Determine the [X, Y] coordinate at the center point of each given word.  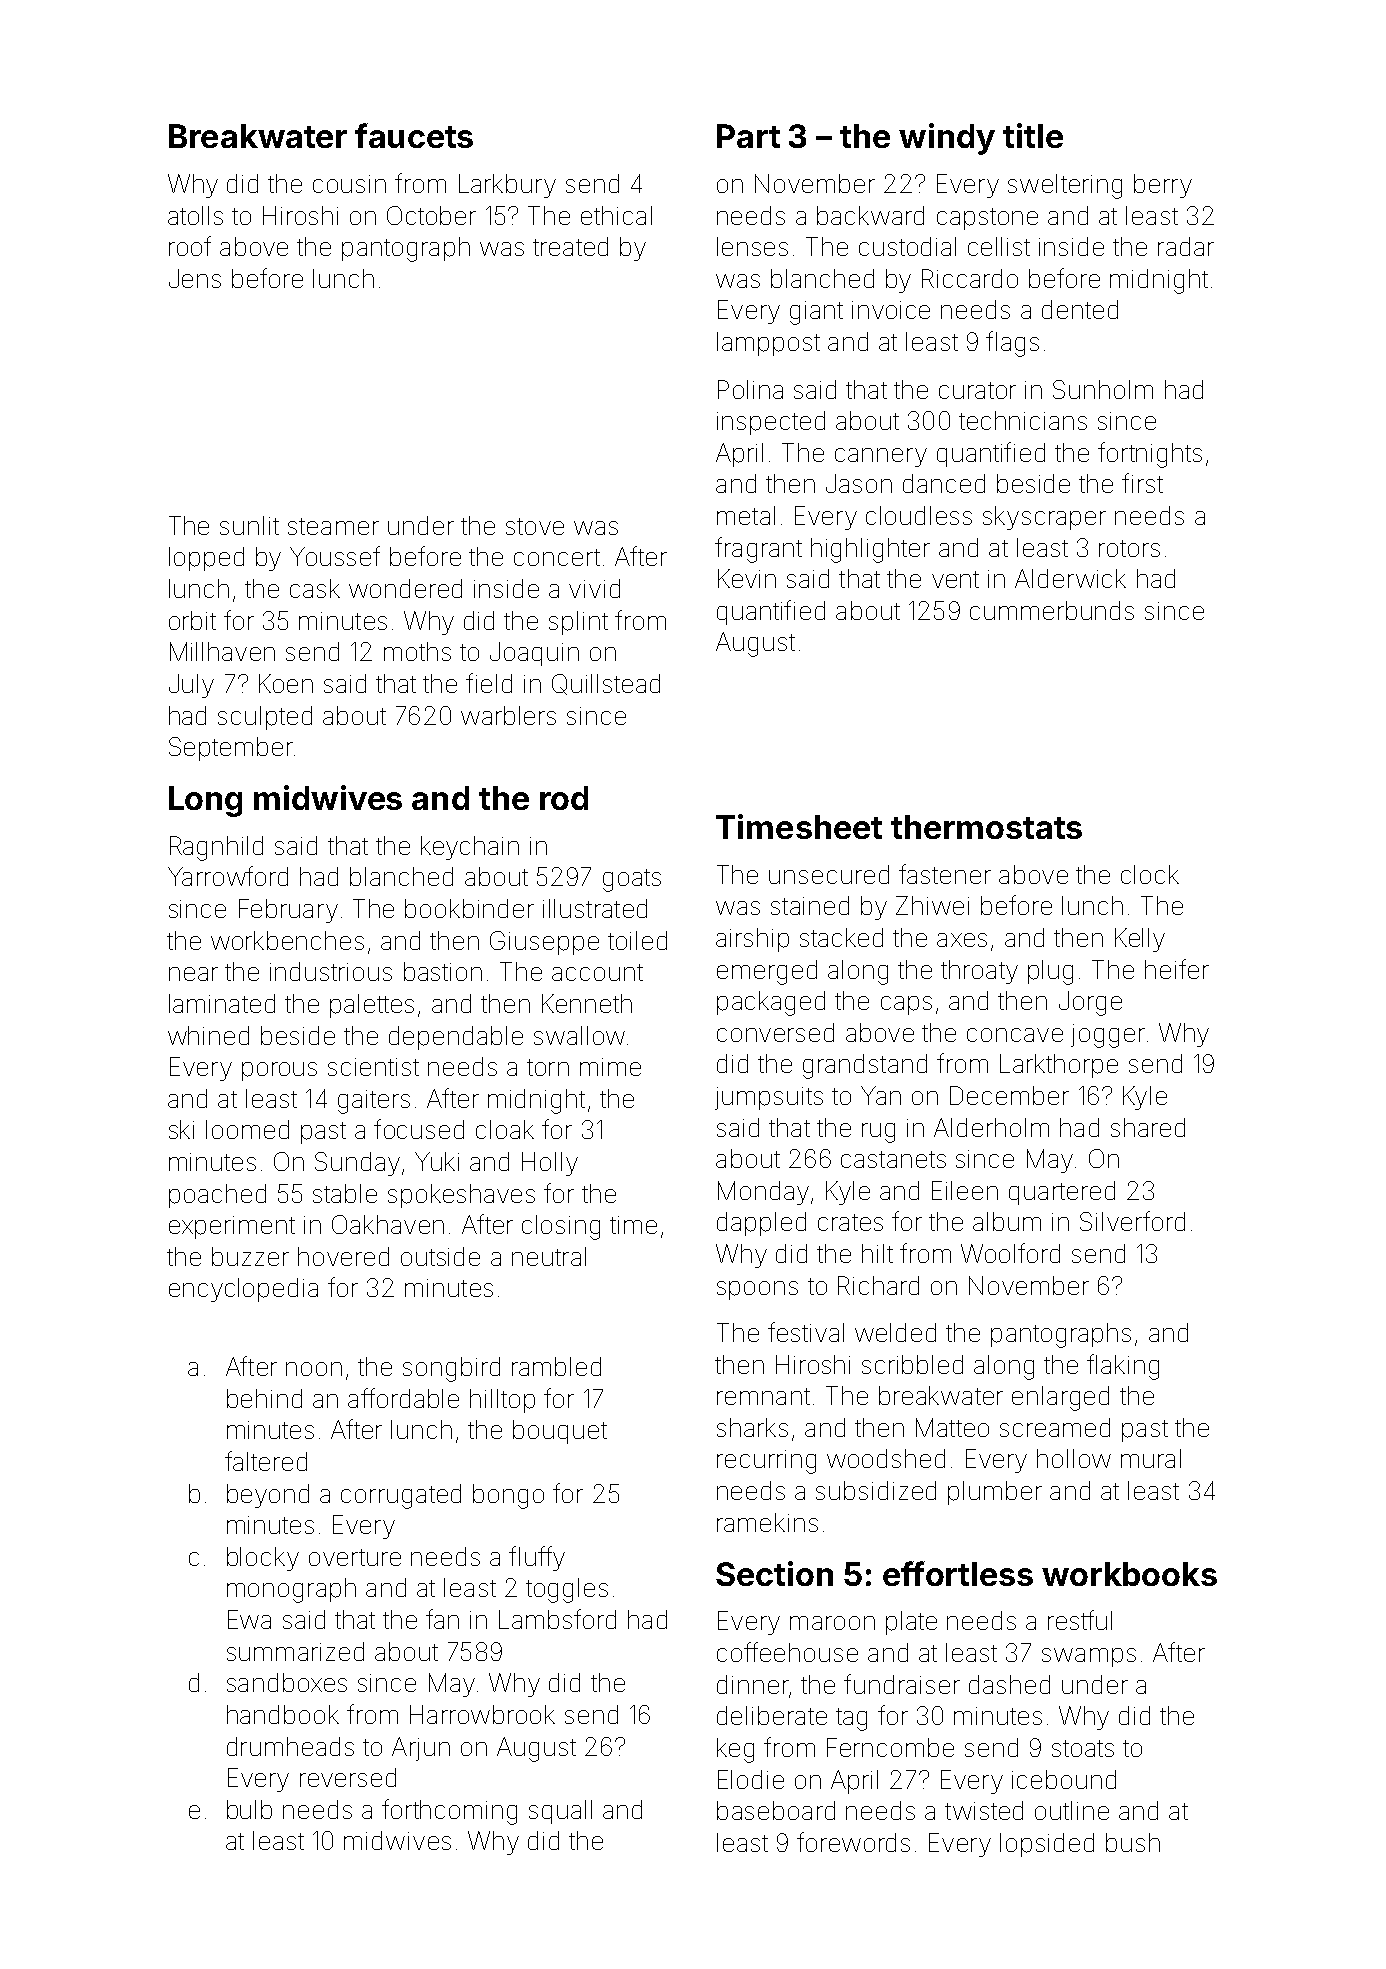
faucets [414, 135]
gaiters [374, 1102]
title [1033, 135]
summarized [295, 1651]
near [193, 974]
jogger [1108, 1036]
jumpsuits [769, 1098]
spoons [757, 1290]
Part [748, 136]
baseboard [776, 1810]
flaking [1123, 1367]
